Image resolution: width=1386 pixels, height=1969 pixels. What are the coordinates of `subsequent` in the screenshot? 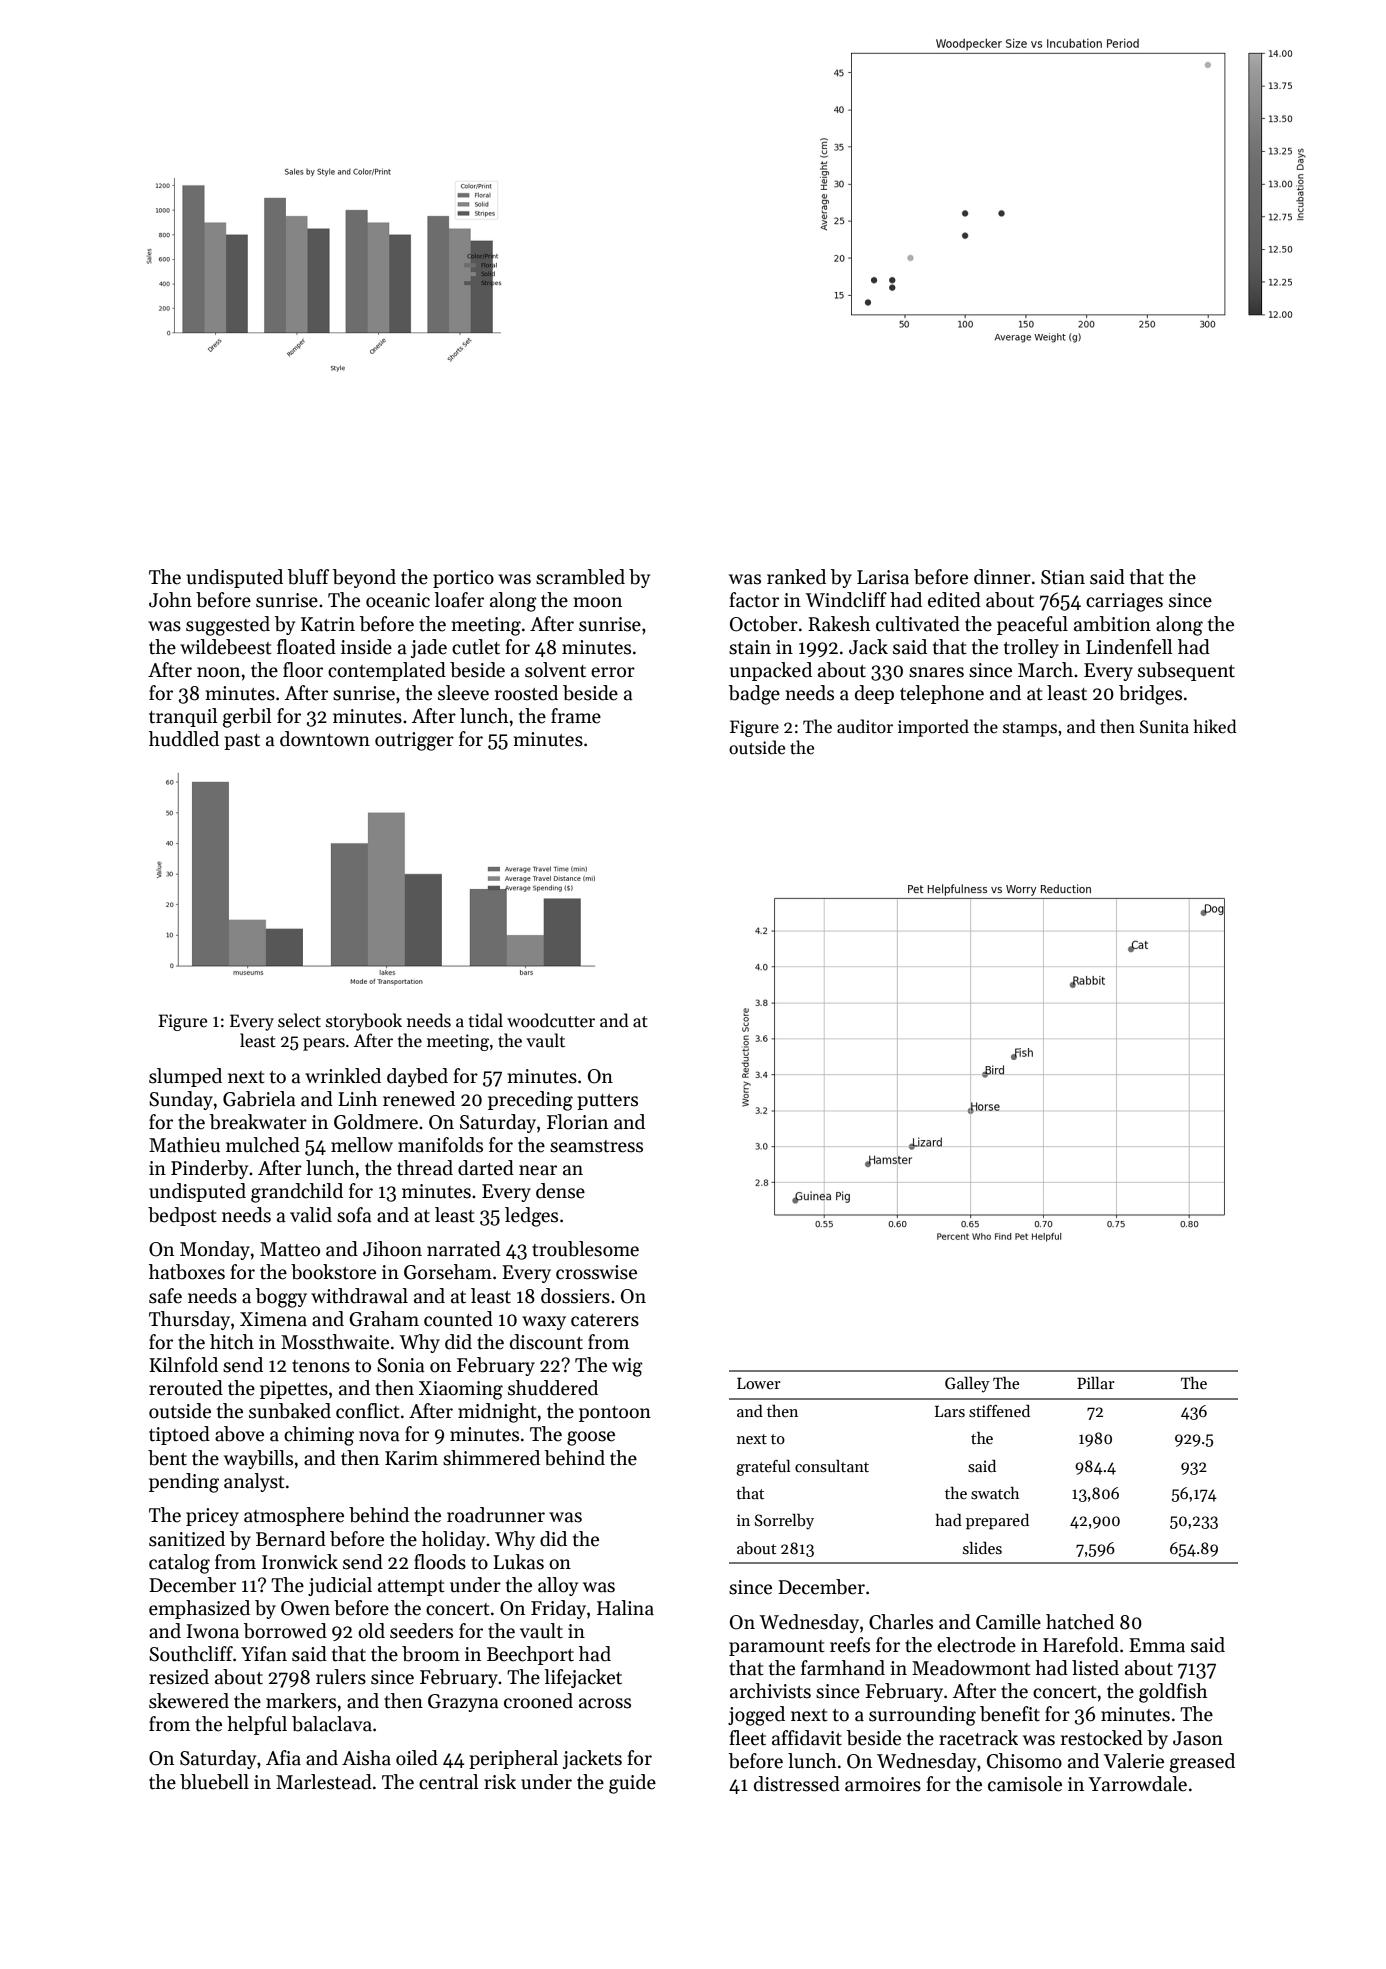 It's located at (1186, 671).
